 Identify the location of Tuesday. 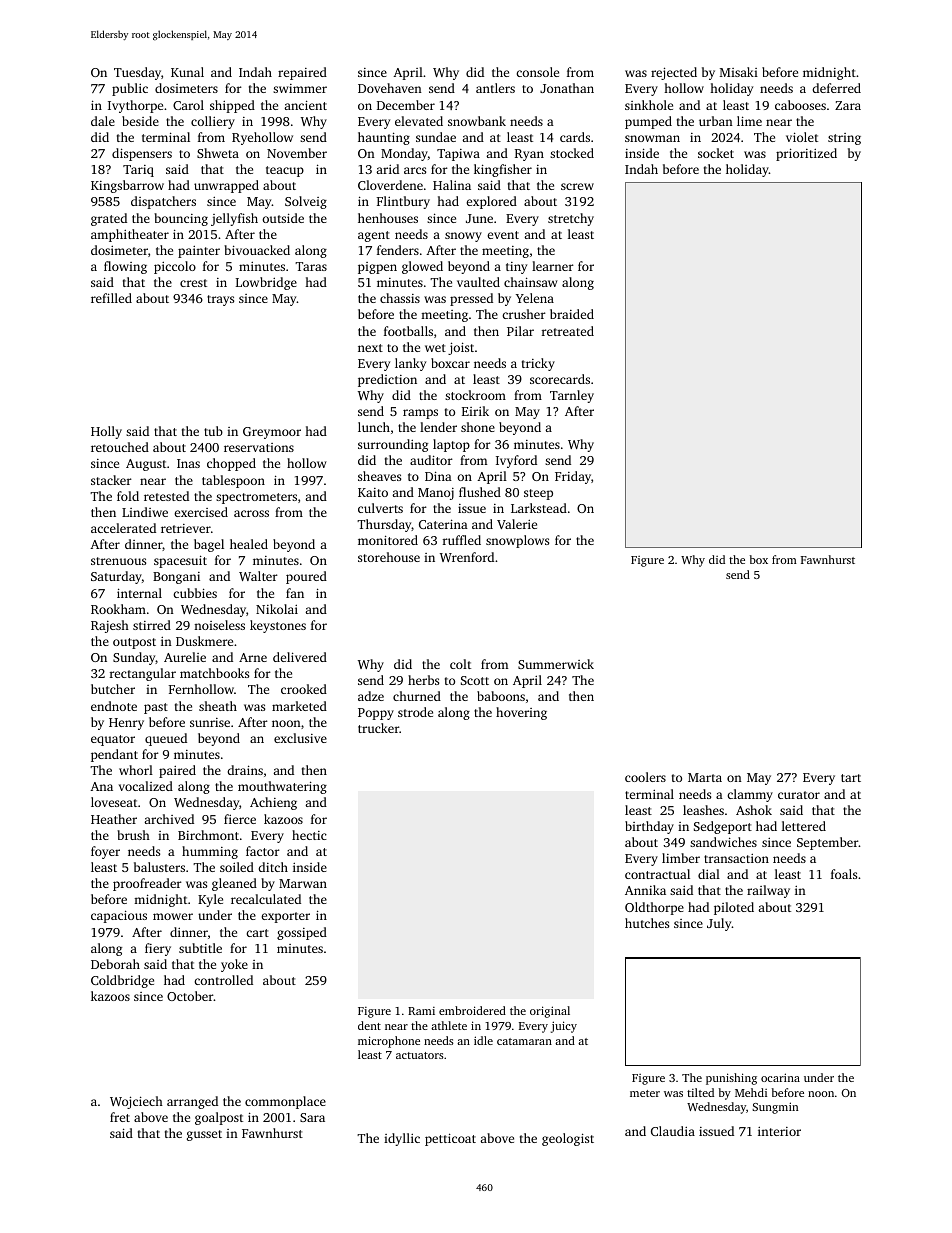
(137, 73).
